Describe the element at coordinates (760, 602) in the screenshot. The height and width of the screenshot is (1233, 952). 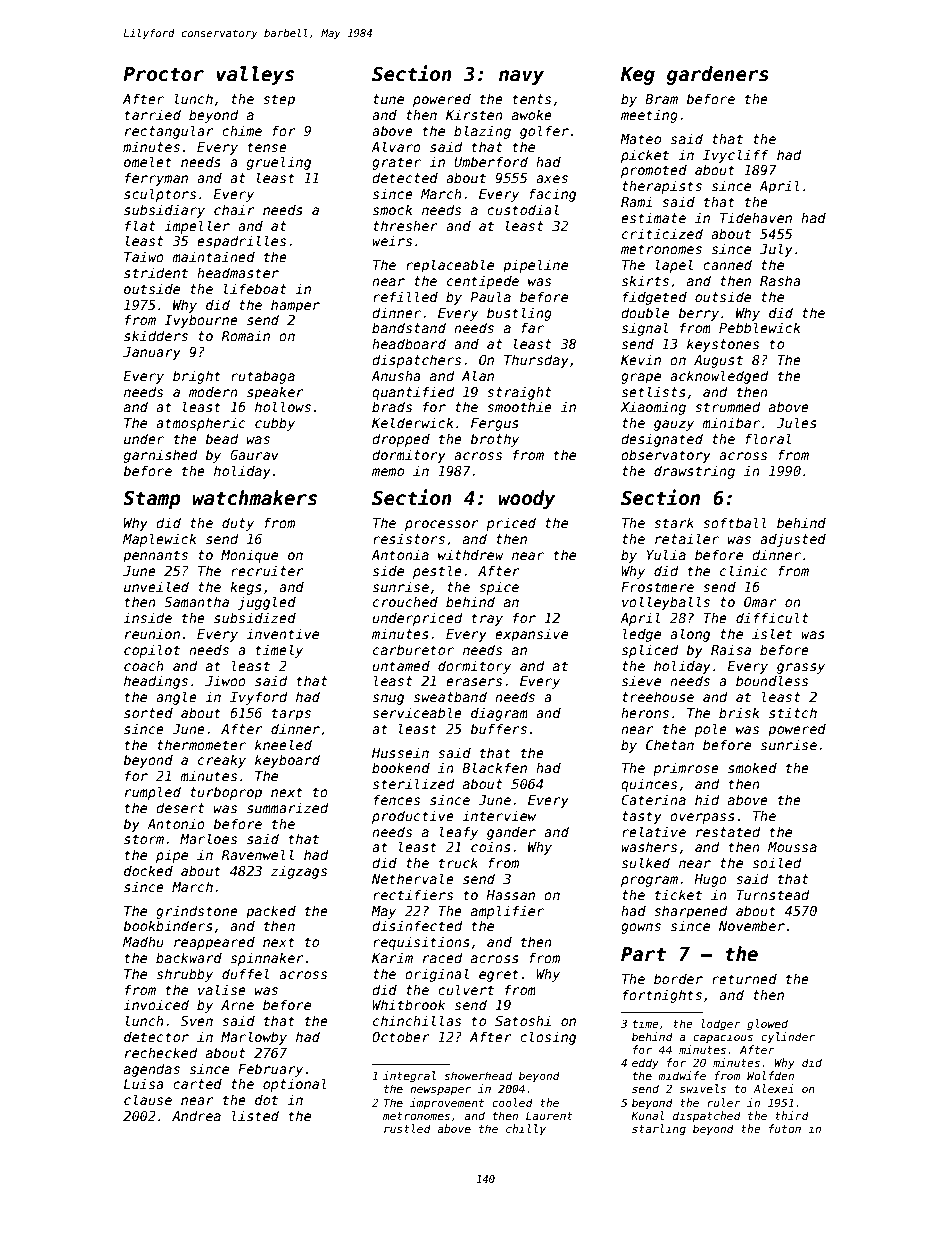
I see `Omar` at that location.
